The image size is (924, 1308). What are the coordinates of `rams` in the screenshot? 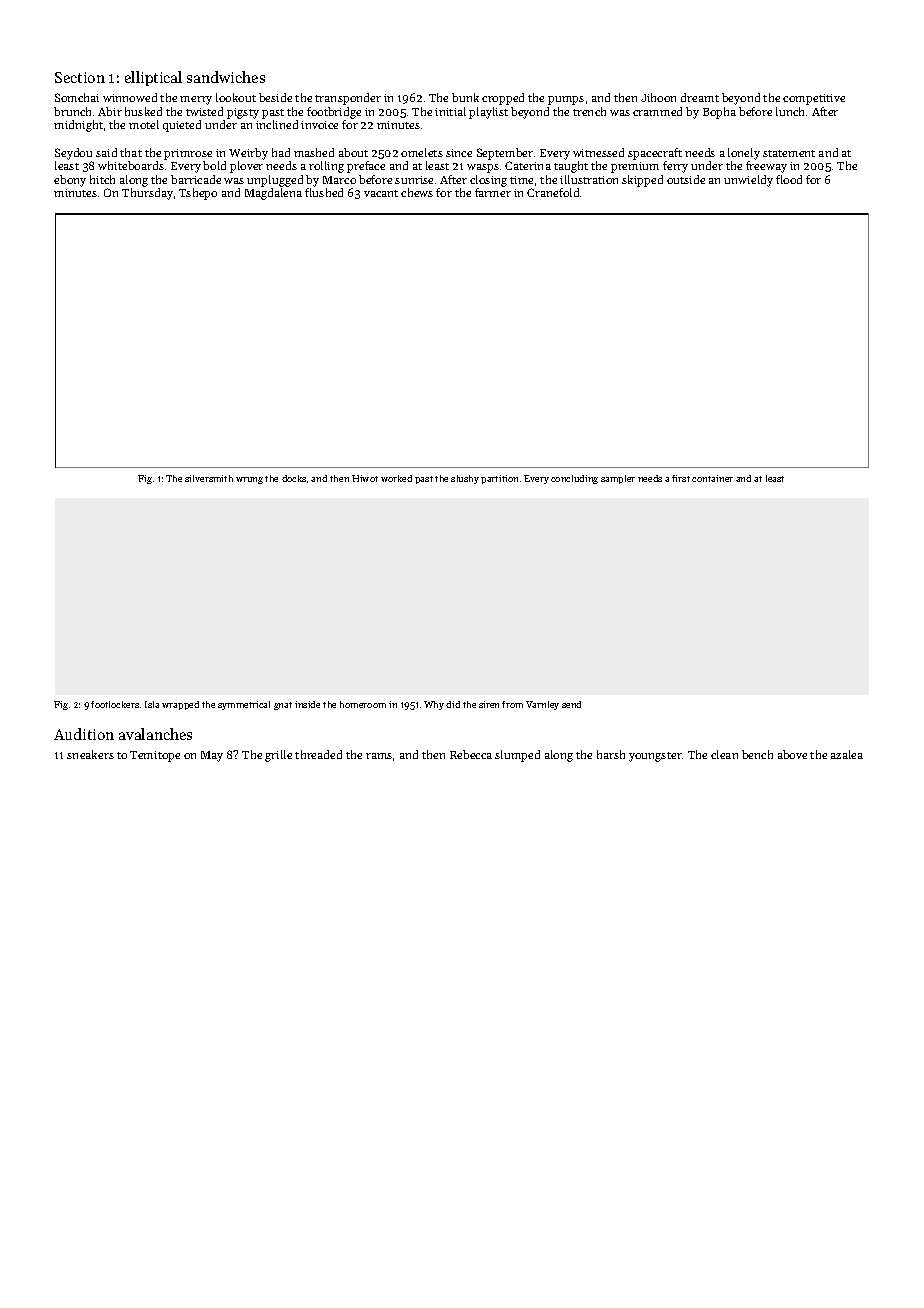 It's located at (379, 756).
